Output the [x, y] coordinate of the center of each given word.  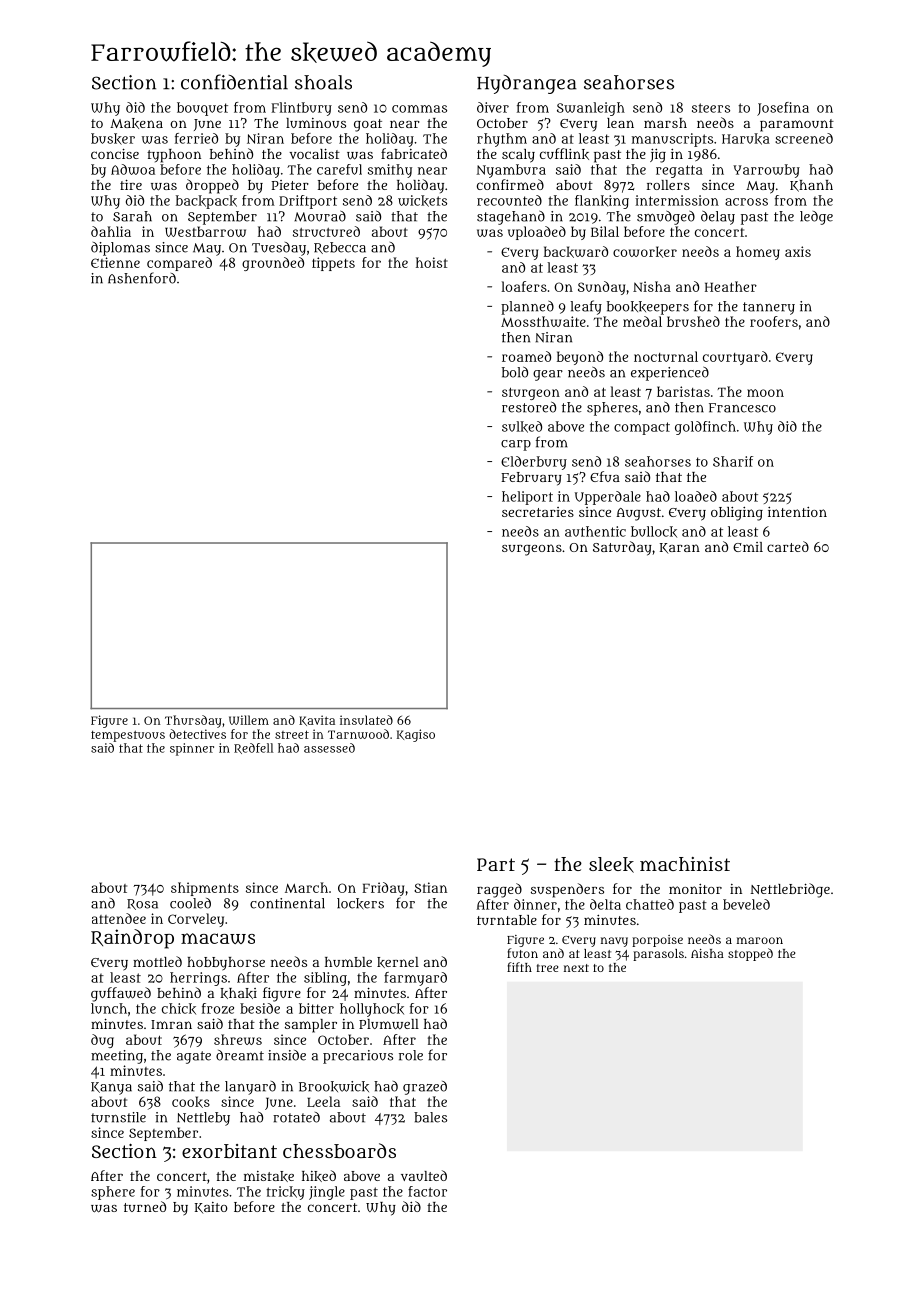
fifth [519, 967]
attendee [119, 918]
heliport [527, 498]
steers [711, 108]
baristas [683, 391]
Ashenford [142, 278]
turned [145, 1206]
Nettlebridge [790, 890]
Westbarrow [205, 231]
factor [427, 1191]
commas [419, 109]
